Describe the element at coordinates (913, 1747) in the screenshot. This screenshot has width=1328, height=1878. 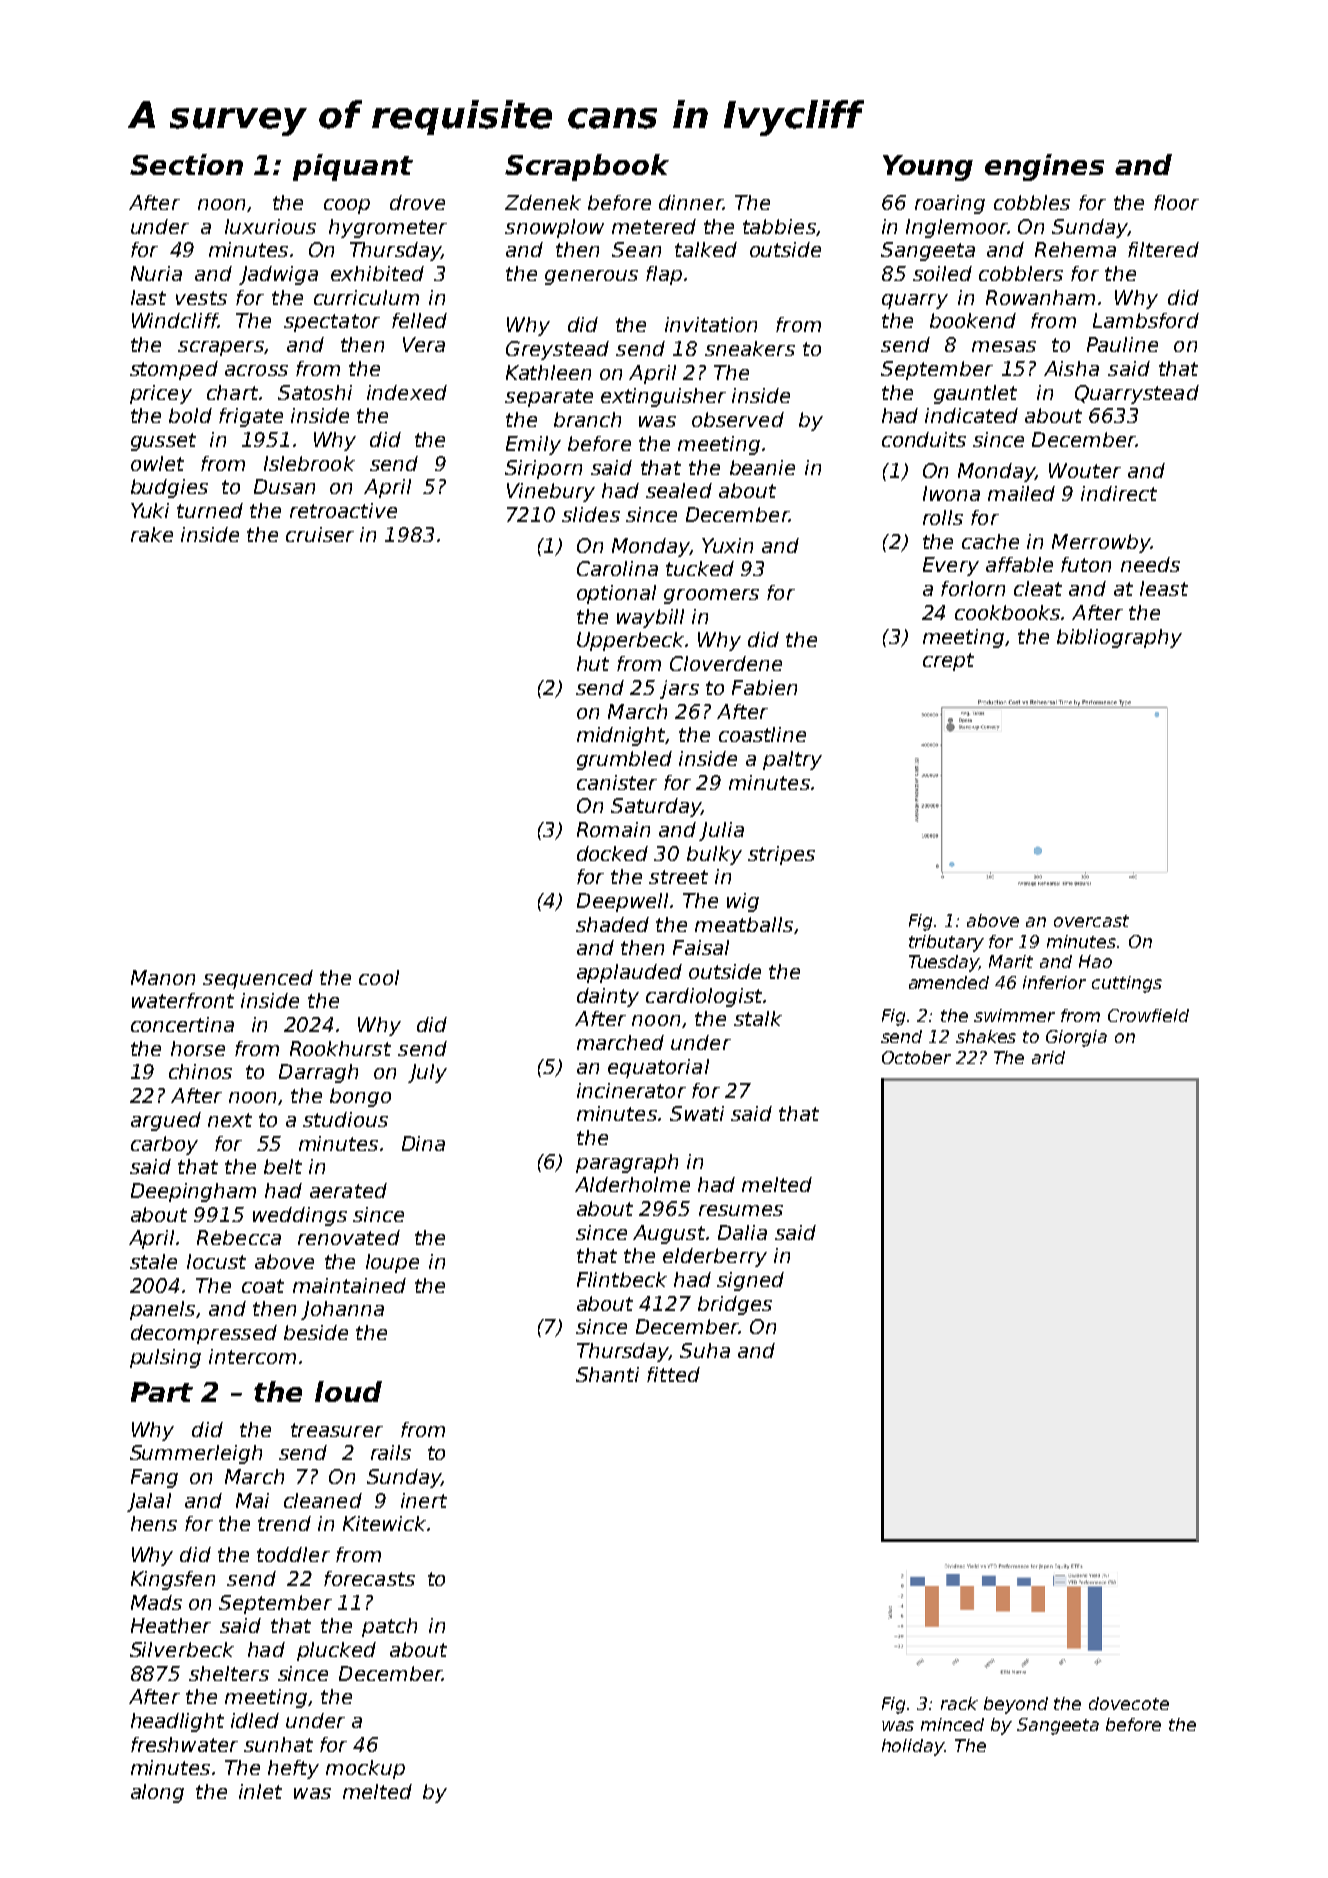
I see `holiday` at that location.
